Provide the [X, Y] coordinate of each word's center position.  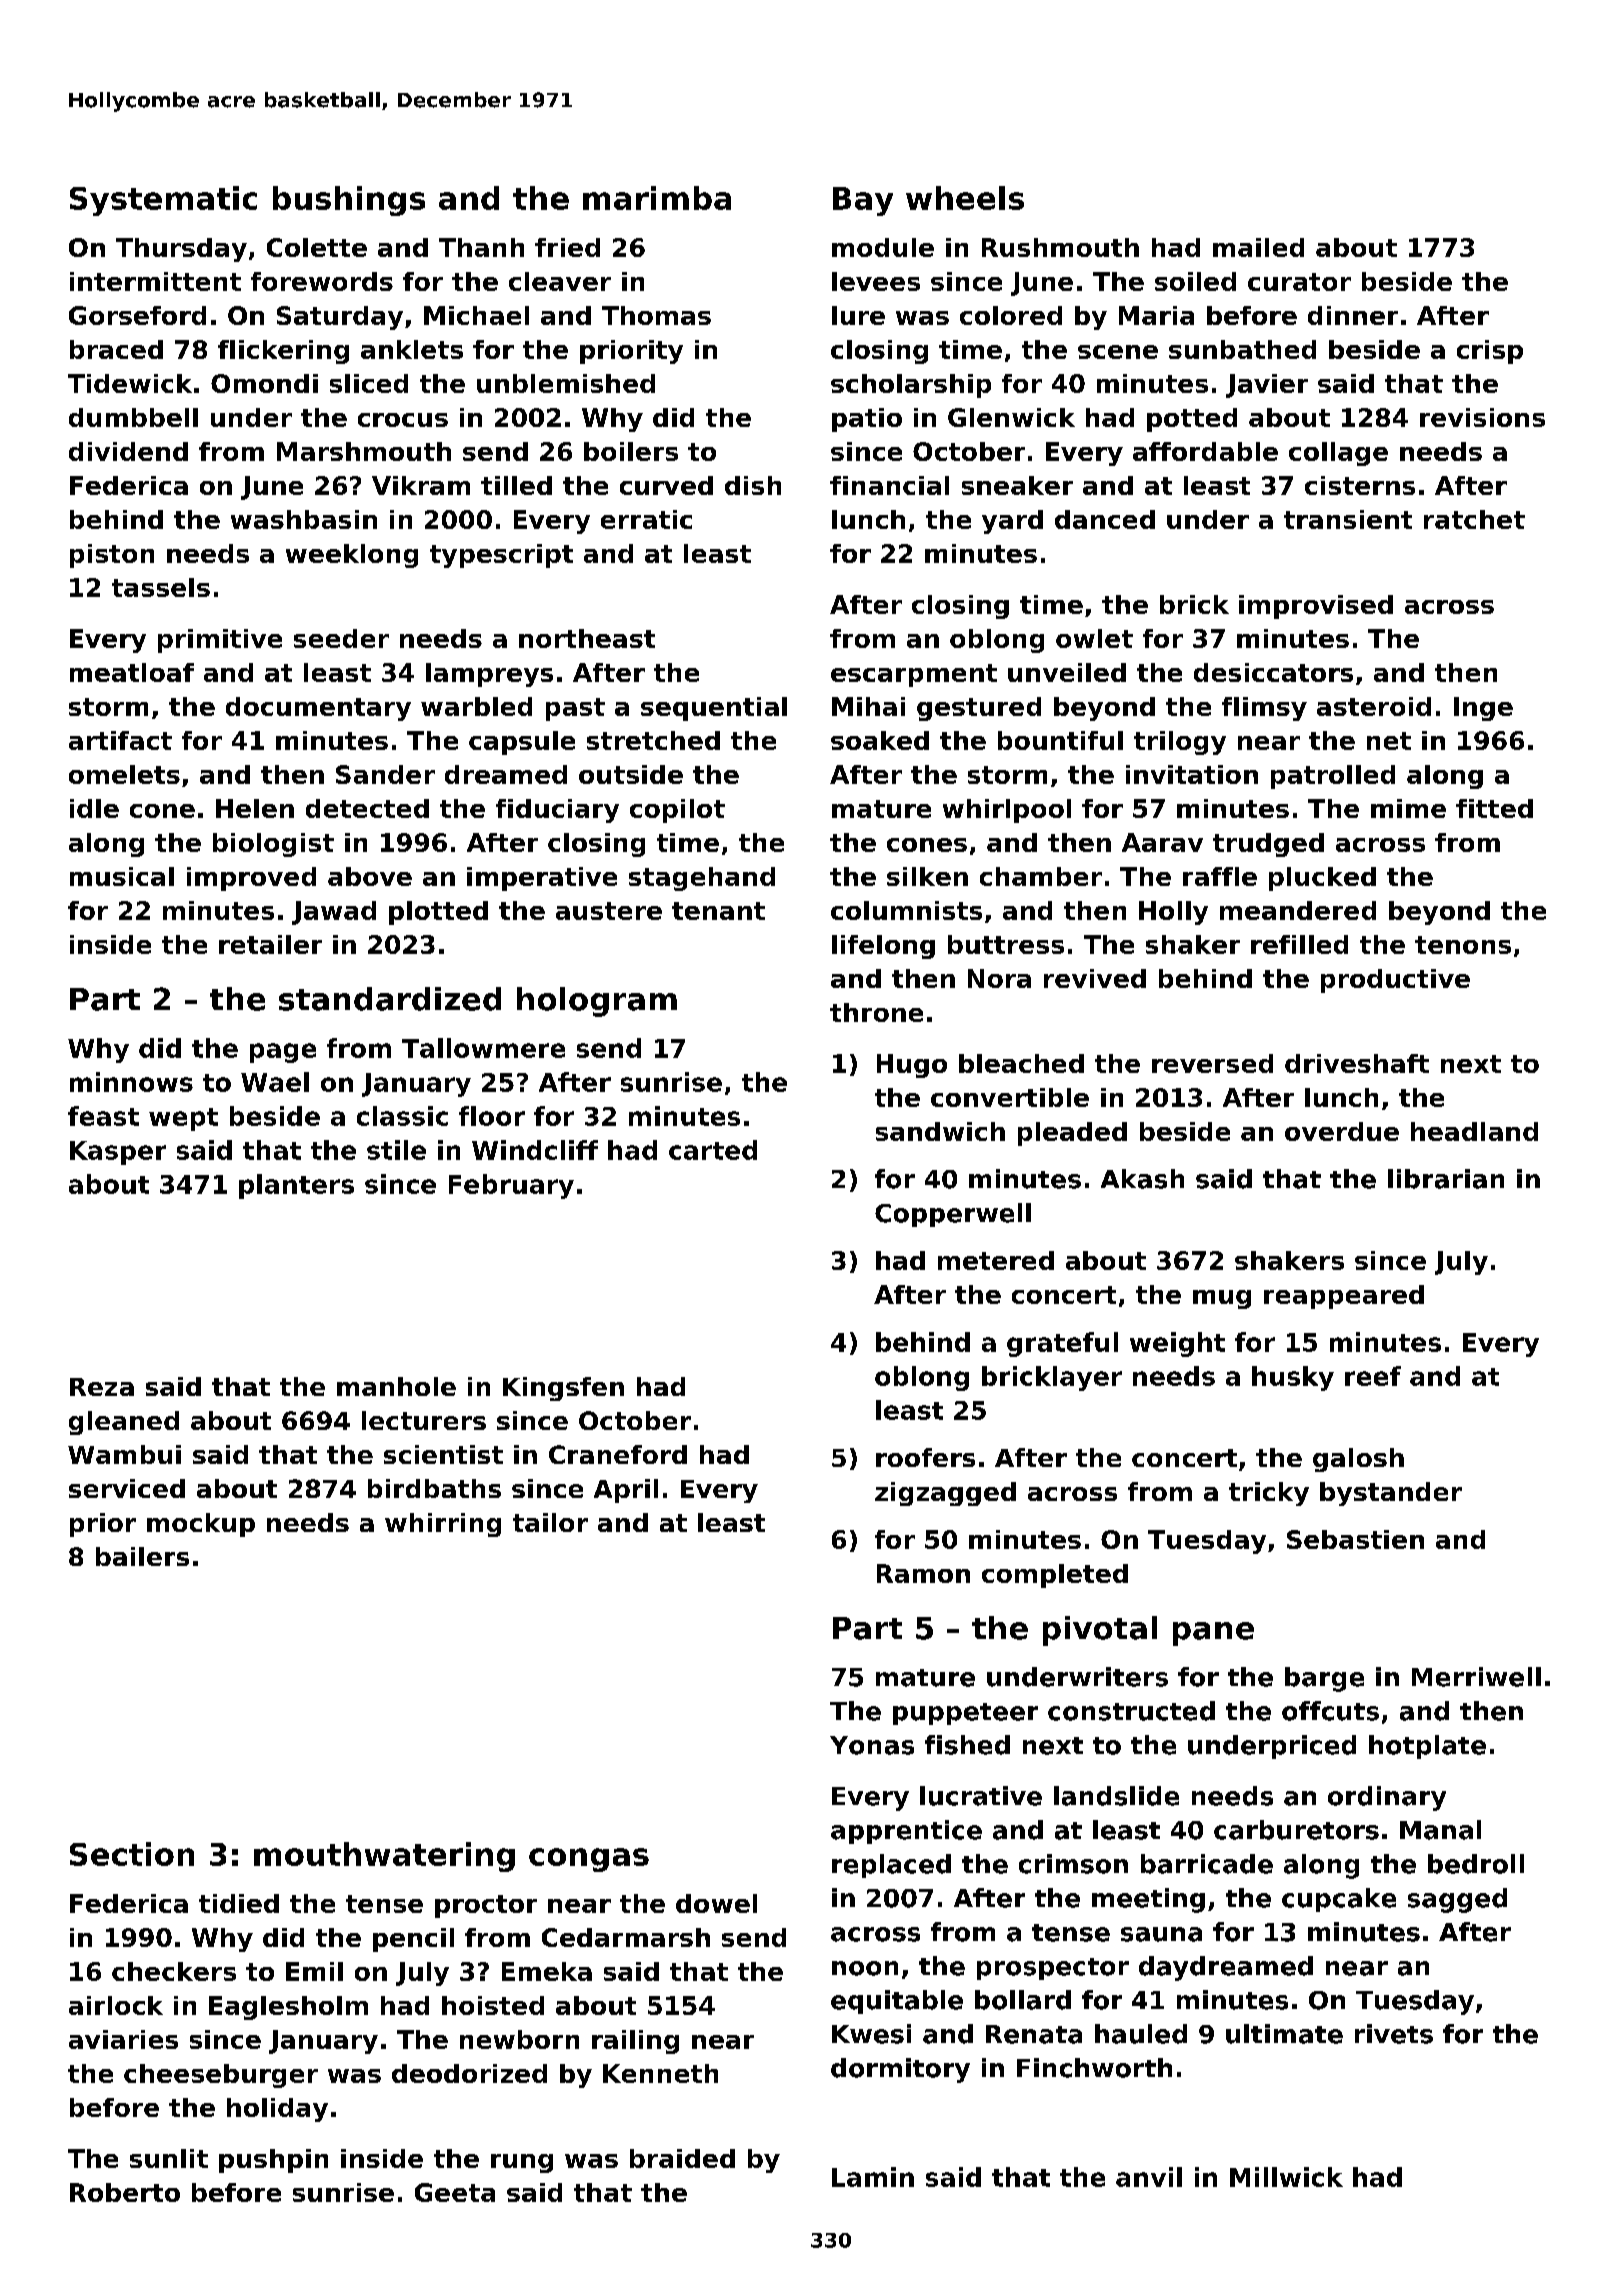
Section [132, 1854]
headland [1474, 1131]
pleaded [1072, 1134]
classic [402, 1116]
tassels [161, 587]
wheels [965, 198]
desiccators [1273, 672]
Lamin [873, 2177]
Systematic [163, 201]
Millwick [1286, 2177]
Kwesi [871, 2034]
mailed [1258, 247]
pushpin [273, 2161]
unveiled [1067, 672]
